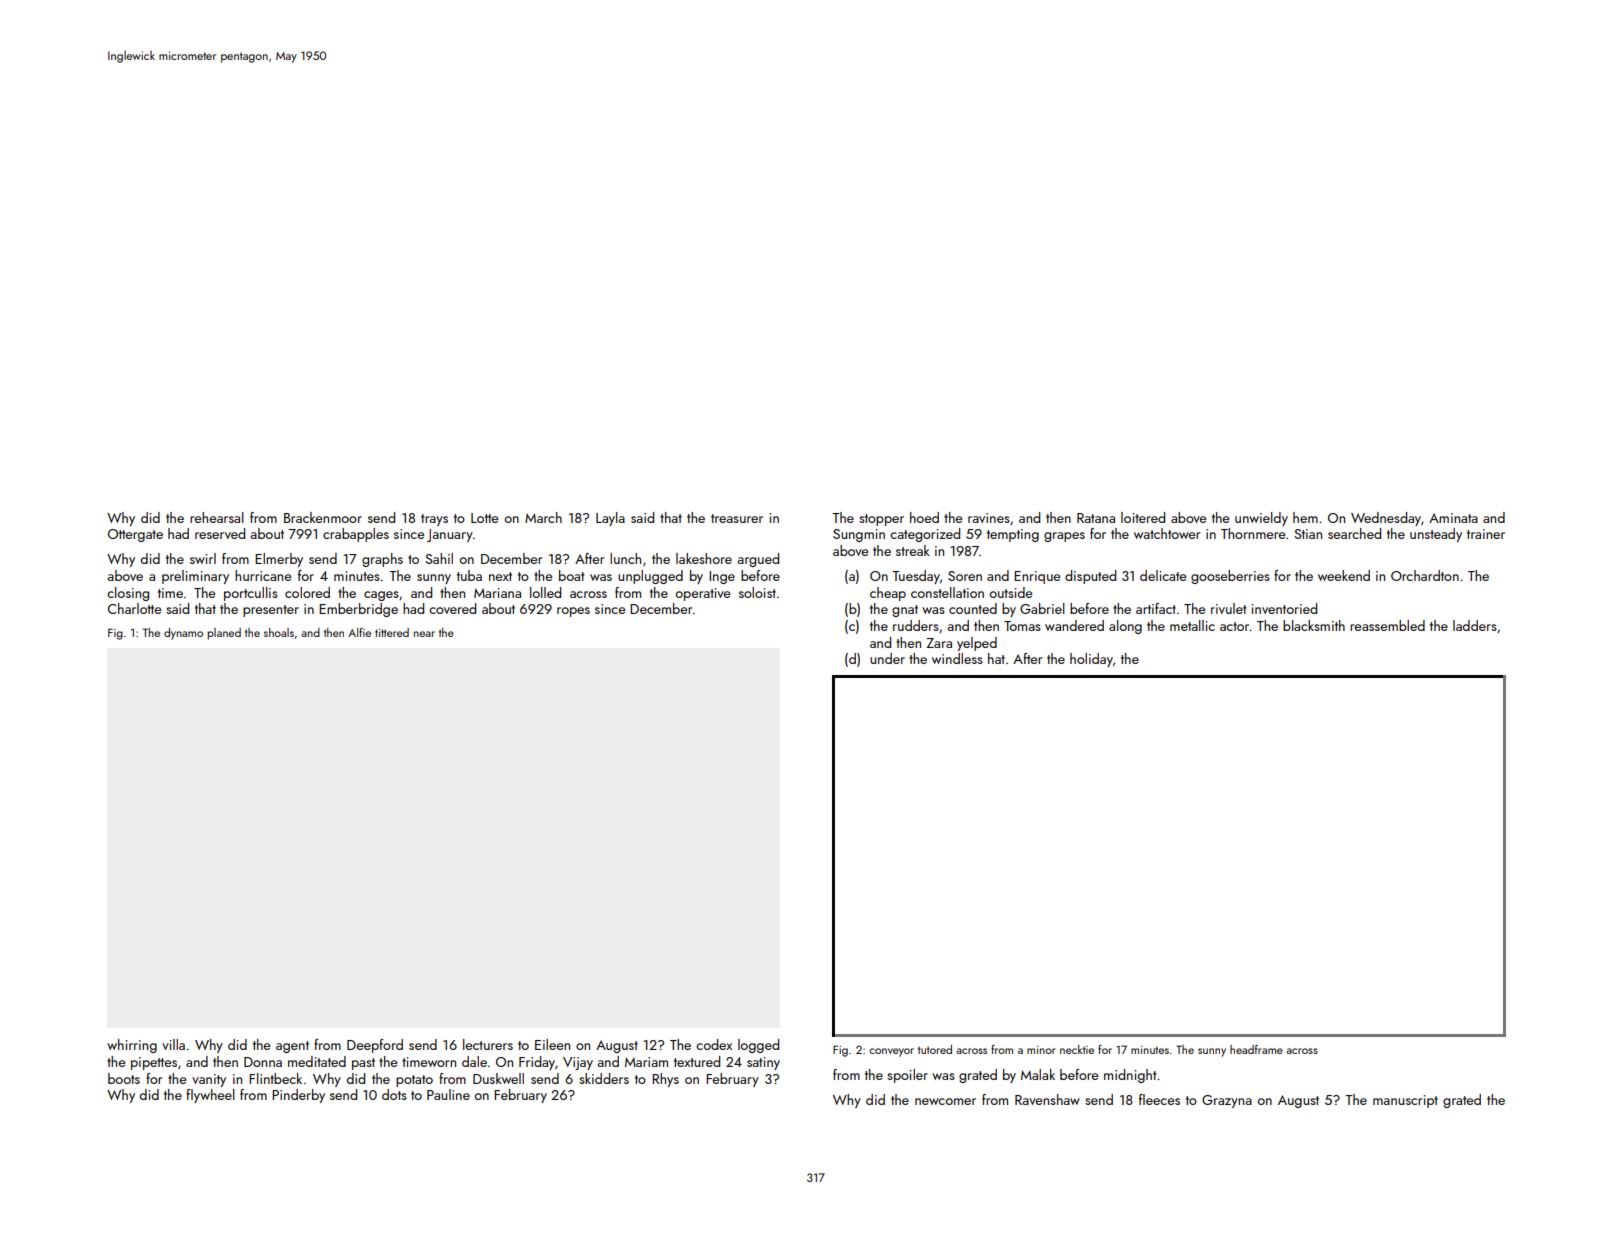 The height and width of the image is (1246, 1613). Describe the element at coordinates (913, 550) in the image. I see `streak` at that location.
